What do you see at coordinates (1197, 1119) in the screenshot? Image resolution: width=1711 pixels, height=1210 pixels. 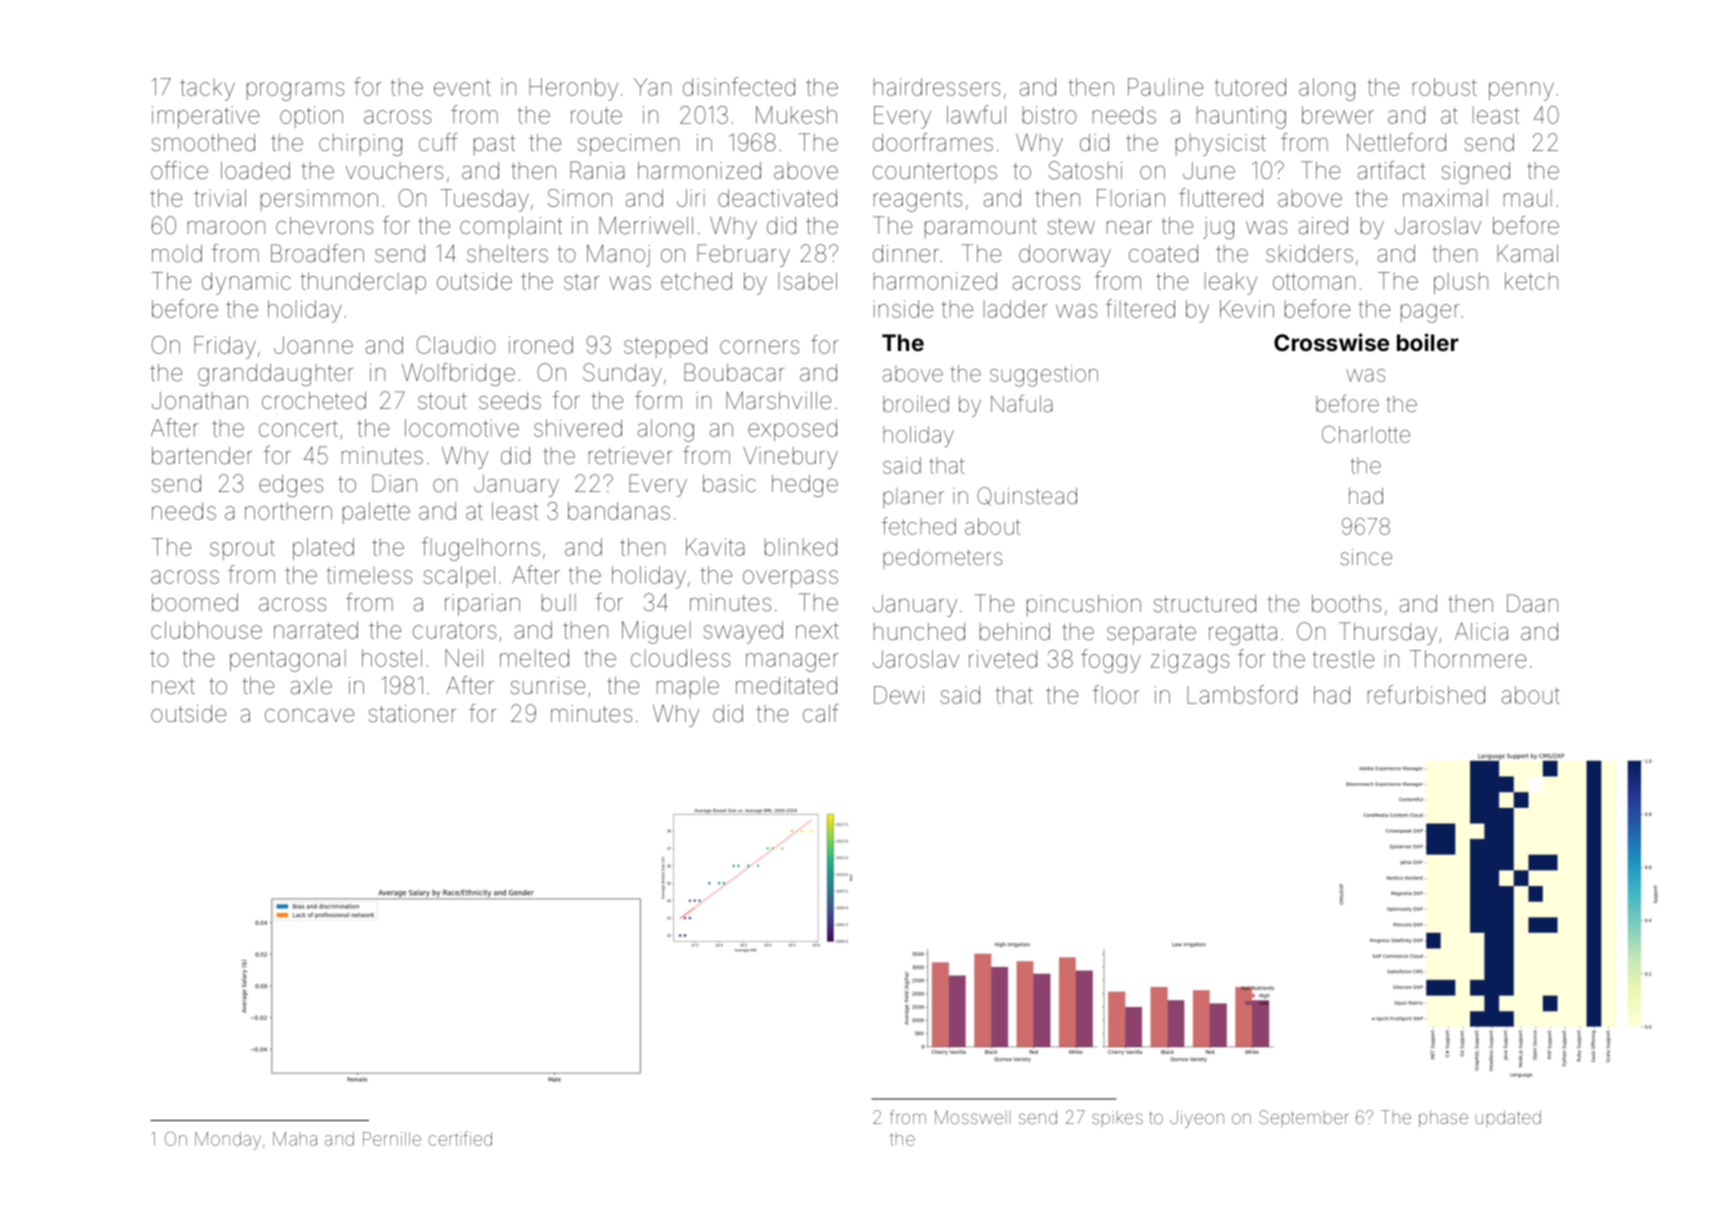 I see `Jiyeon` at bounding box center [1197, 1119].
